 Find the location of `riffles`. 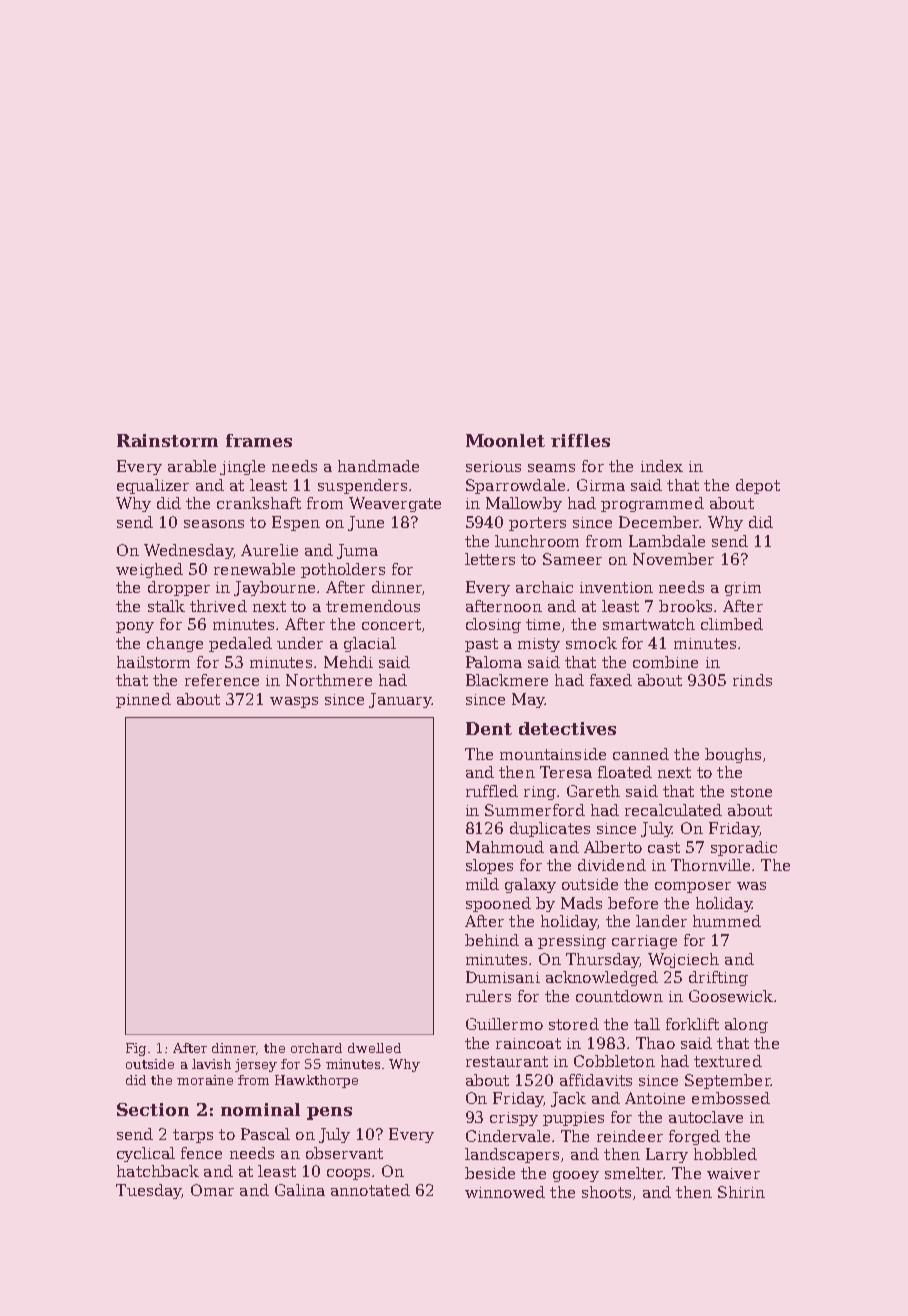

riffles is located at coordinates (580, 440).
